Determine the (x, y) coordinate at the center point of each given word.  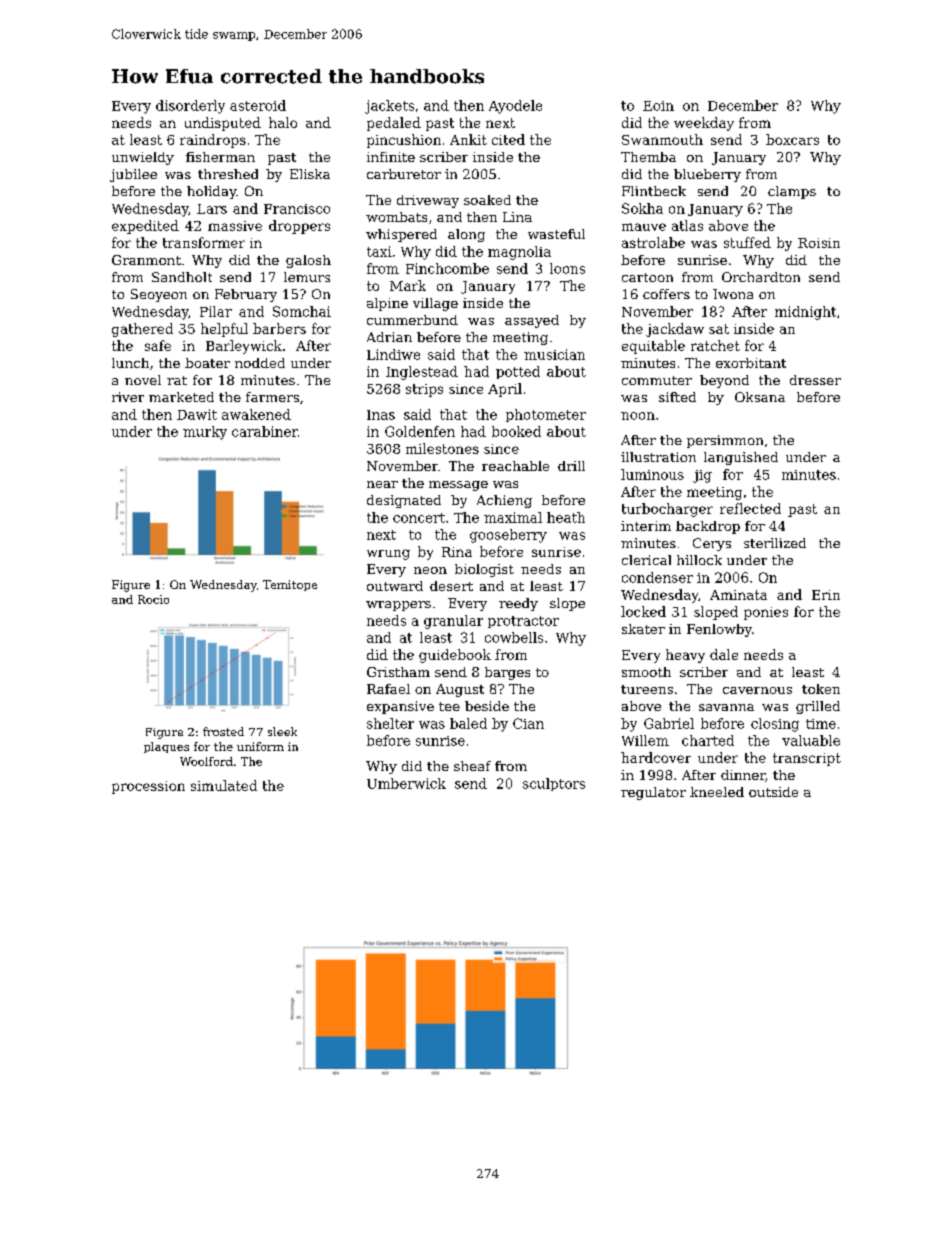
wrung (388, 554)
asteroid (258, 105)
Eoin (658, 106)
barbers (279, 328)
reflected (750, 508)
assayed (532, 321)
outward (395, 586)
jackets (389, 107)
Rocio (153, 599)
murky (205, 433)
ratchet (715, 345)
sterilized (775, 543)
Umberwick (406, 783)
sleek (282, 731)
